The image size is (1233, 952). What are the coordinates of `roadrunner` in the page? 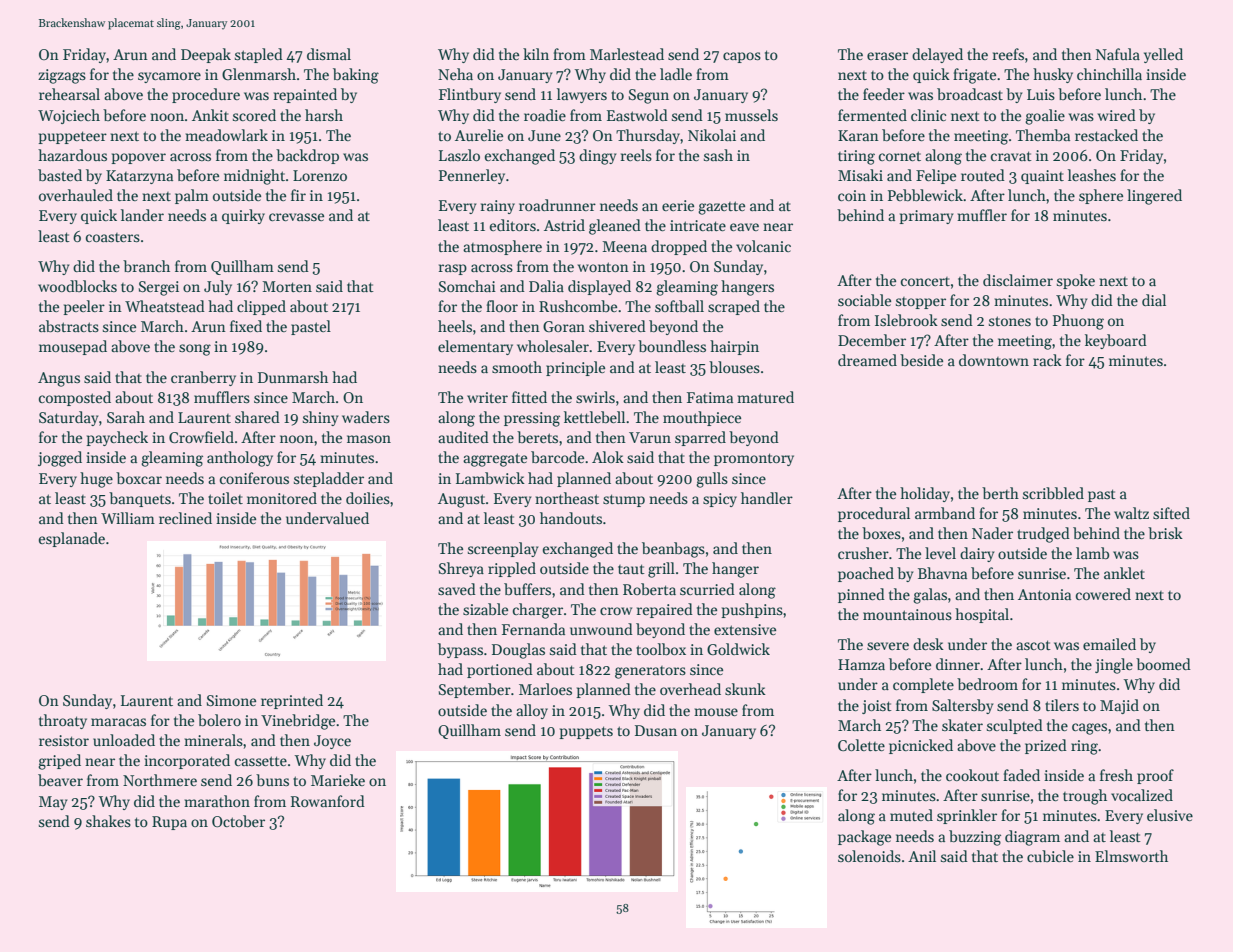 It's located at (557, 205).
